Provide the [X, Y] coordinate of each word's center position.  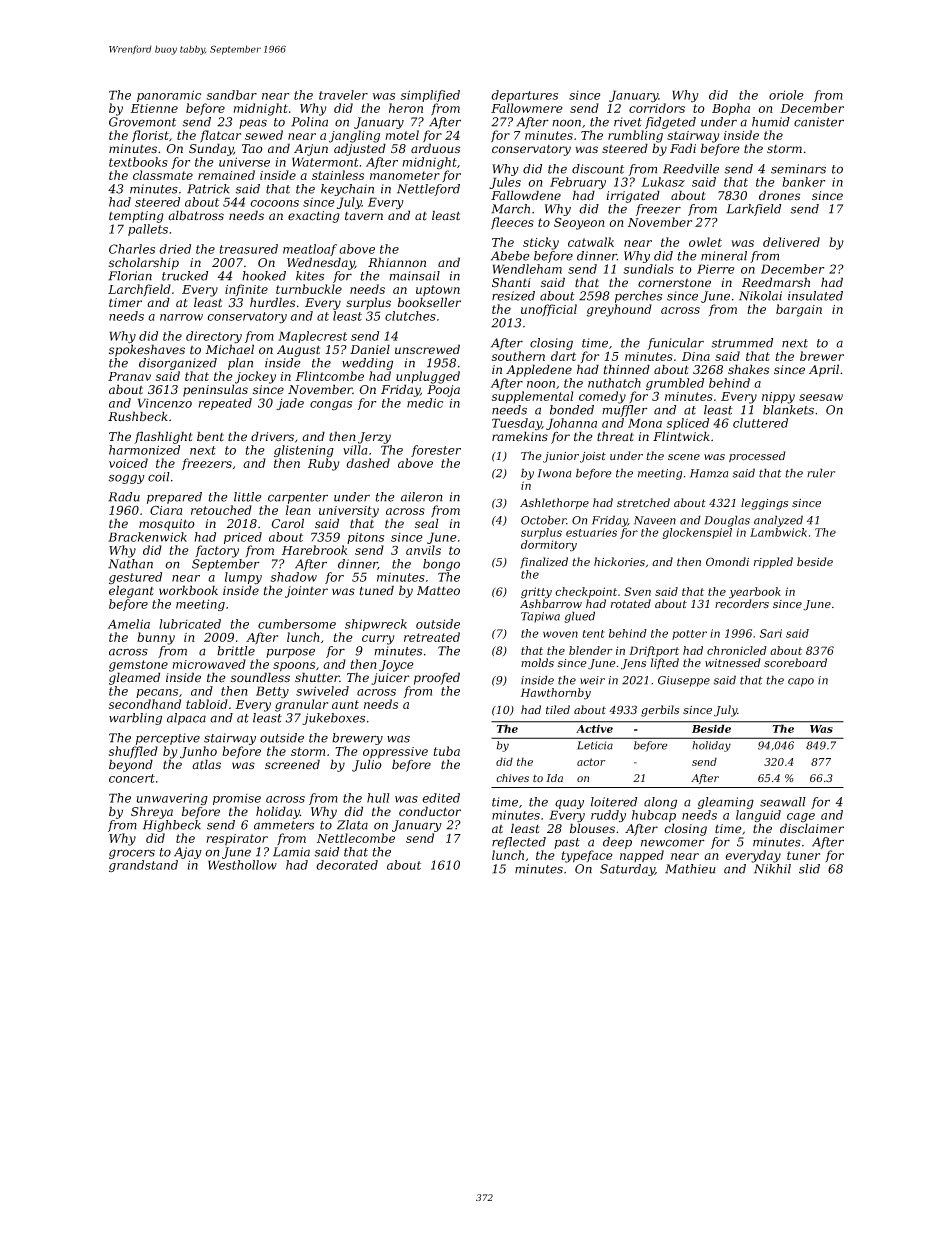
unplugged [428, 377]
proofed [437, 678]
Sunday [211, 149]
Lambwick [778, 532]
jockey [255, 377]
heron [406, 108]
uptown [438, 290]
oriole [786, 95]
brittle [236, 651]
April [824, 370]
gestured [135, 578]
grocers [132, 854]
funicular [675, 344]
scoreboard [795, 663]
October [543, 520]
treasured [248, 249]
